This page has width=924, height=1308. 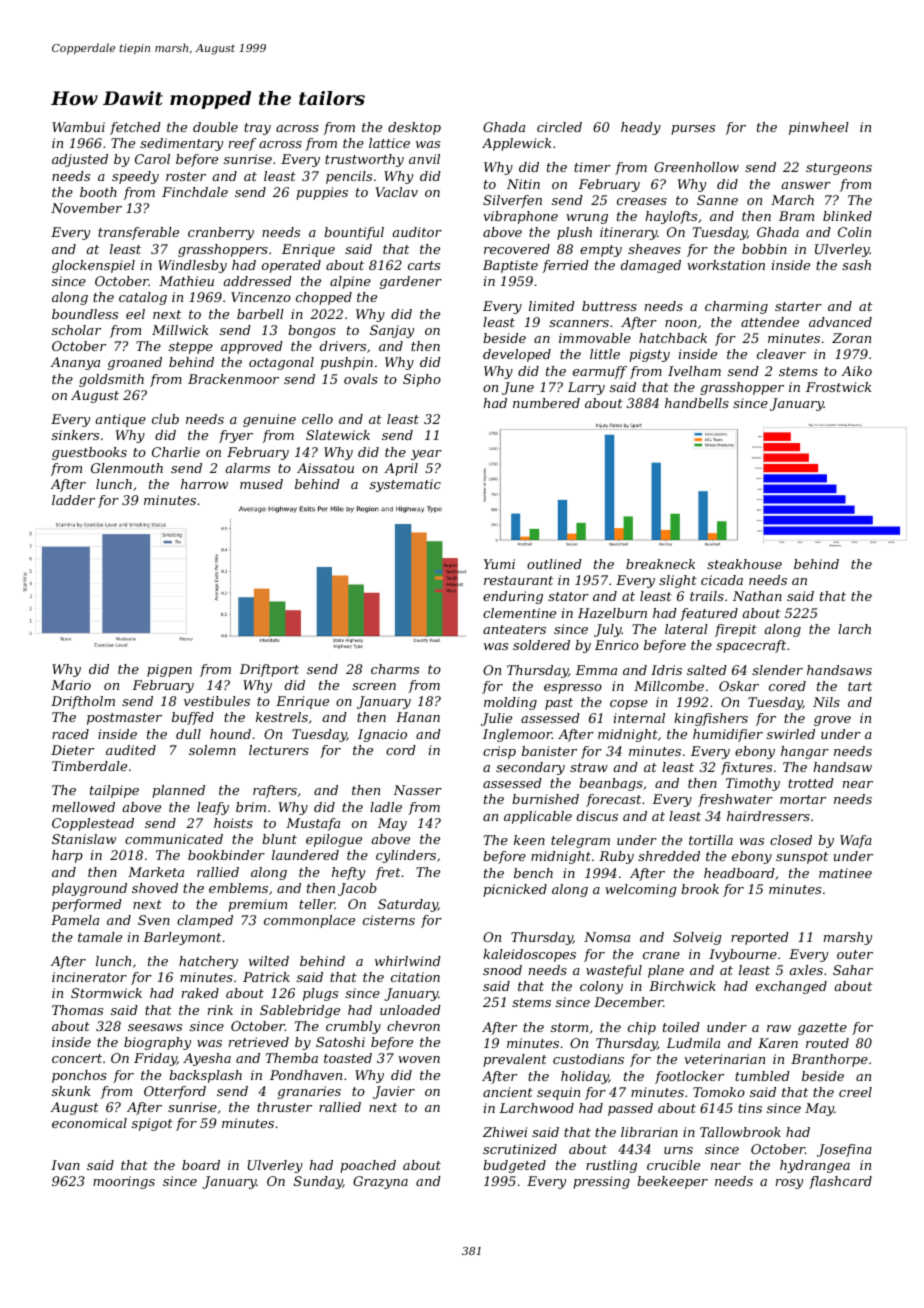 What do you see at coordinates (847, 216) in the page?
I see `blinked` at bounding box center [847, 216].
